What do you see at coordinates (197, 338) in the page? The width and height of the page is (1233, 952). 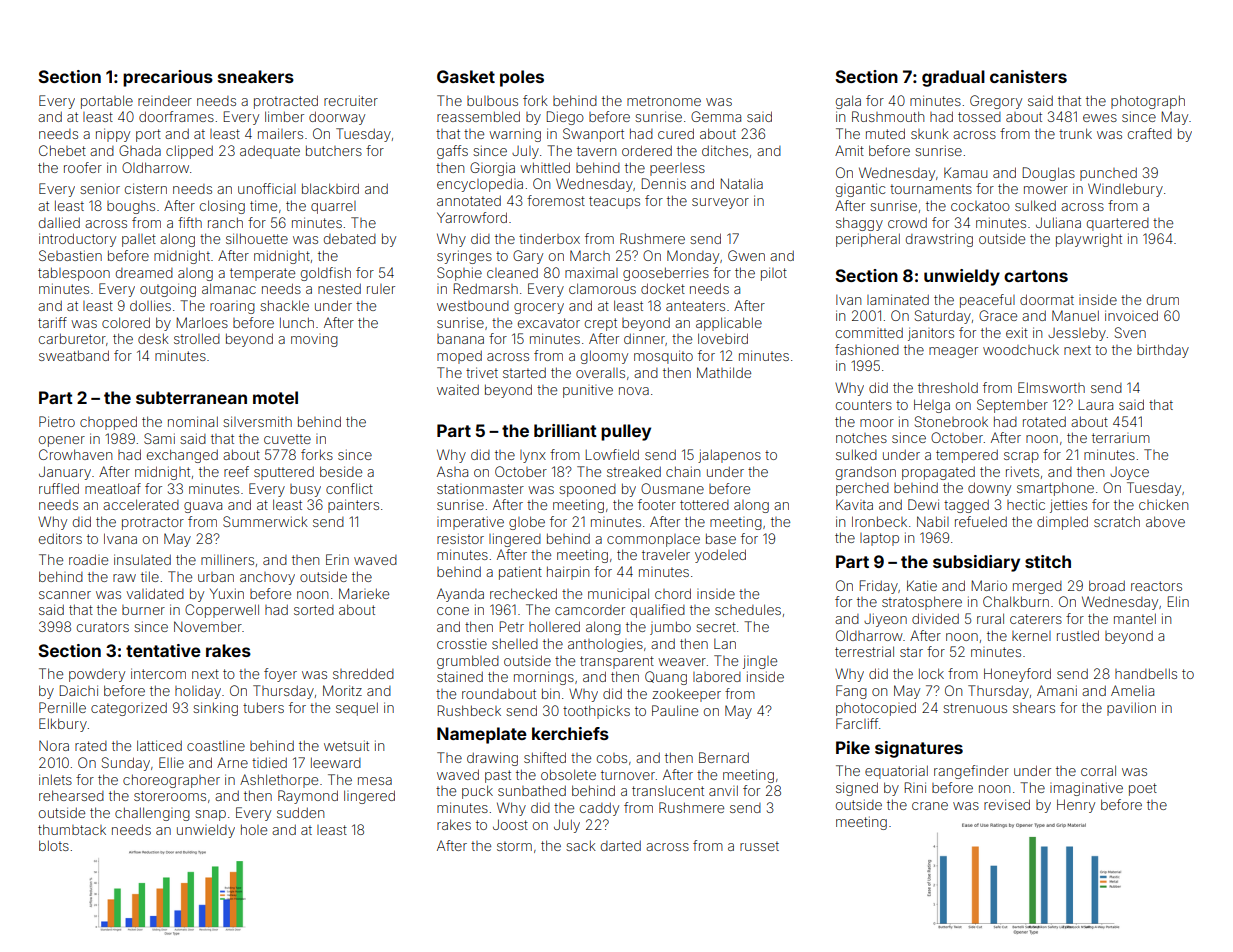 I see `strolled` at bounding box center [197, 338].
